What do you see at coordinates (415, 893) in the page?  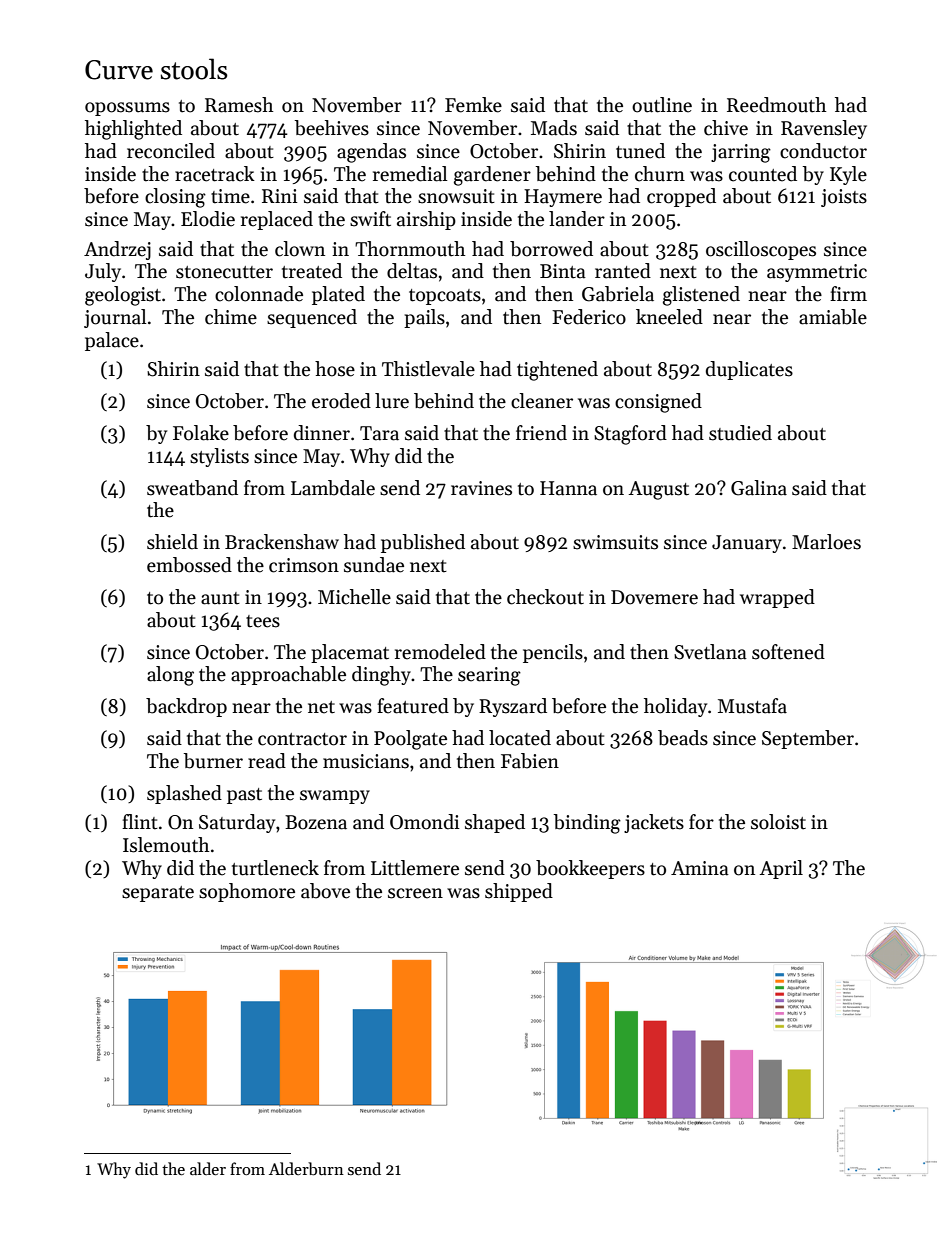 I see `screen` at bounding box center [415, 893].
